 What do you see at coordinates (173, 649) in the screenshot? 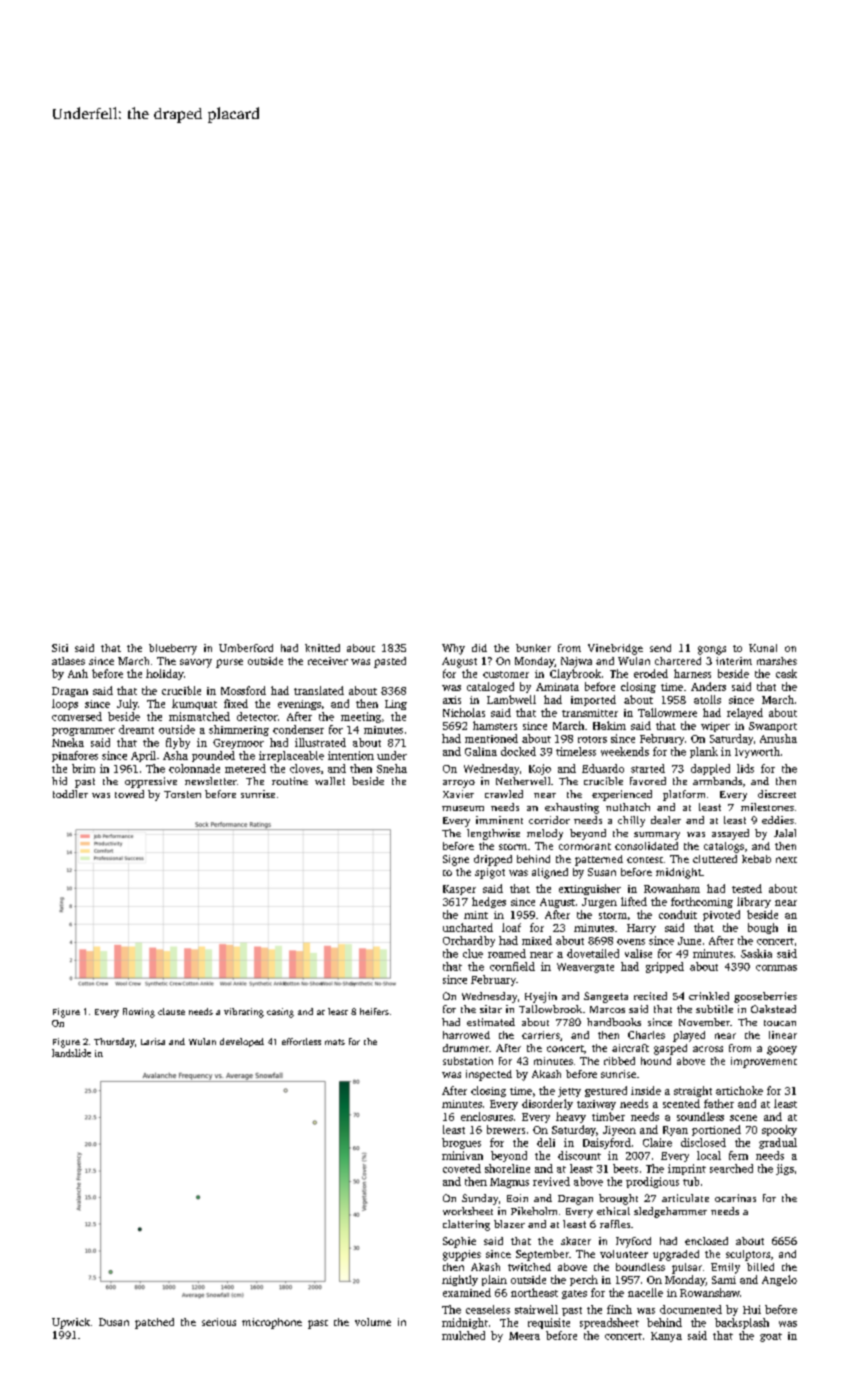
I see `blueberry` at bounding box center [173, 649].
